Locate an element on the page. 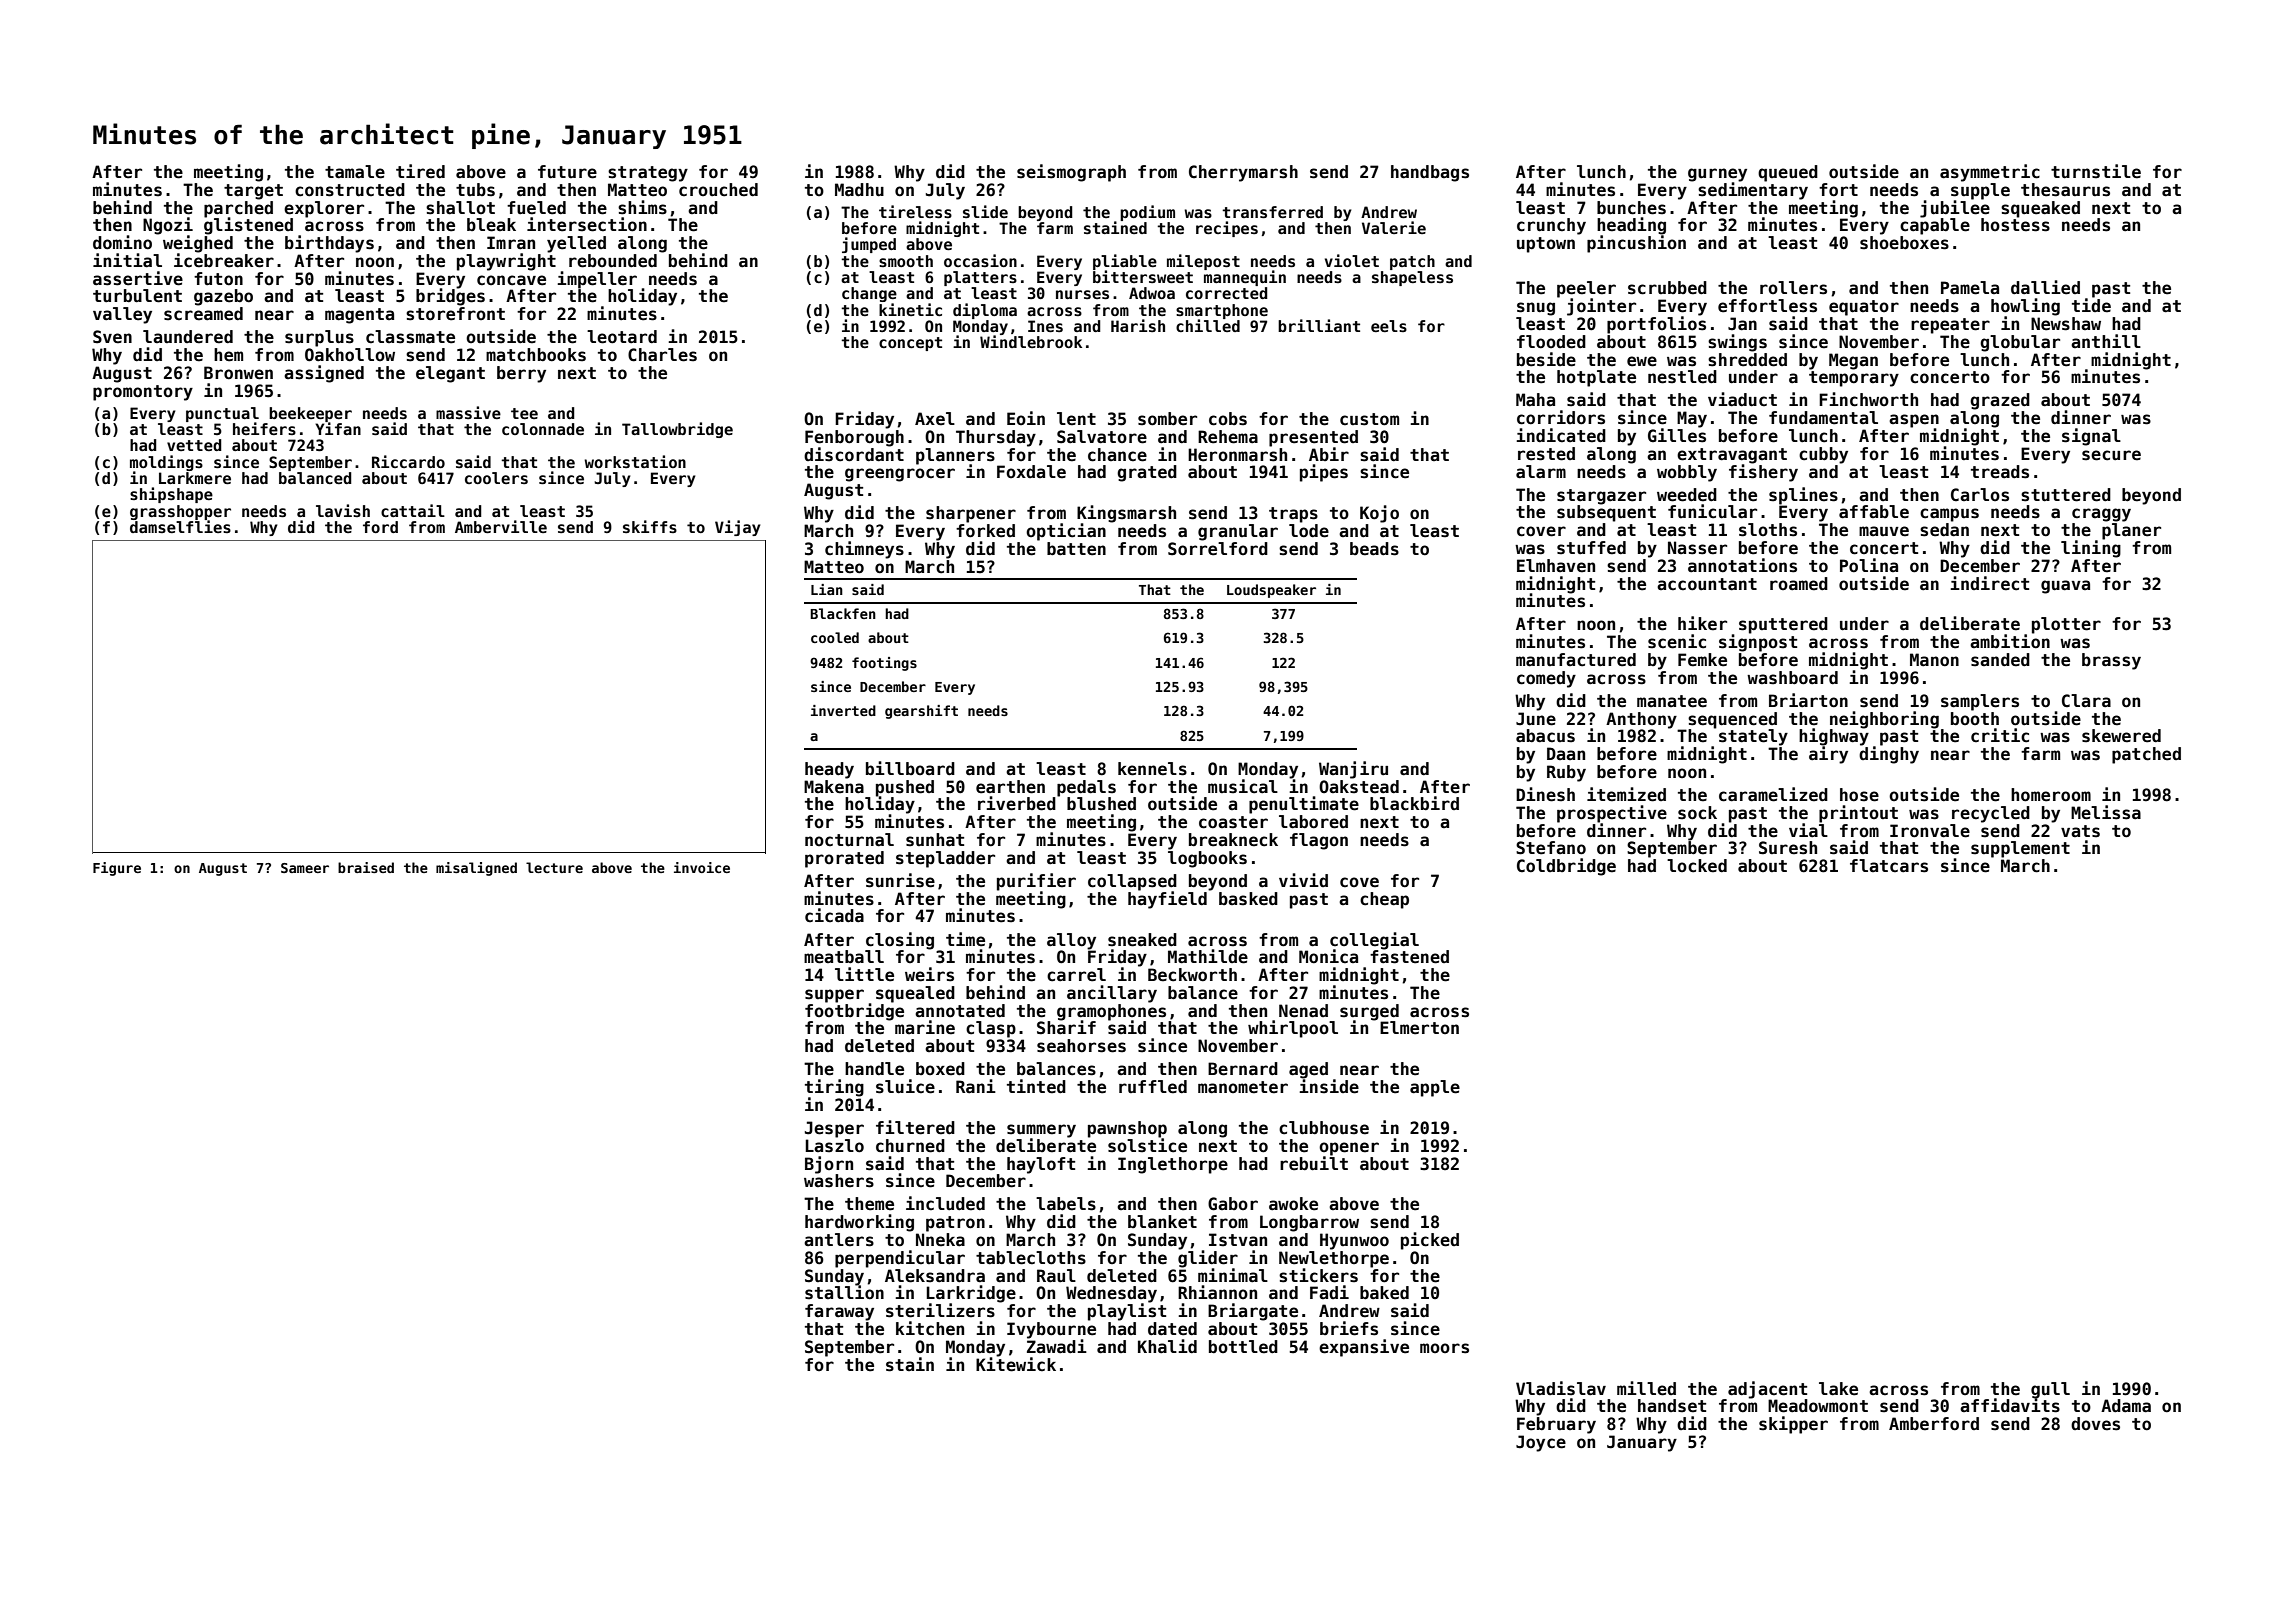 The image size is (2282, 1614). cheap is located at coordinates (1384, 900).
